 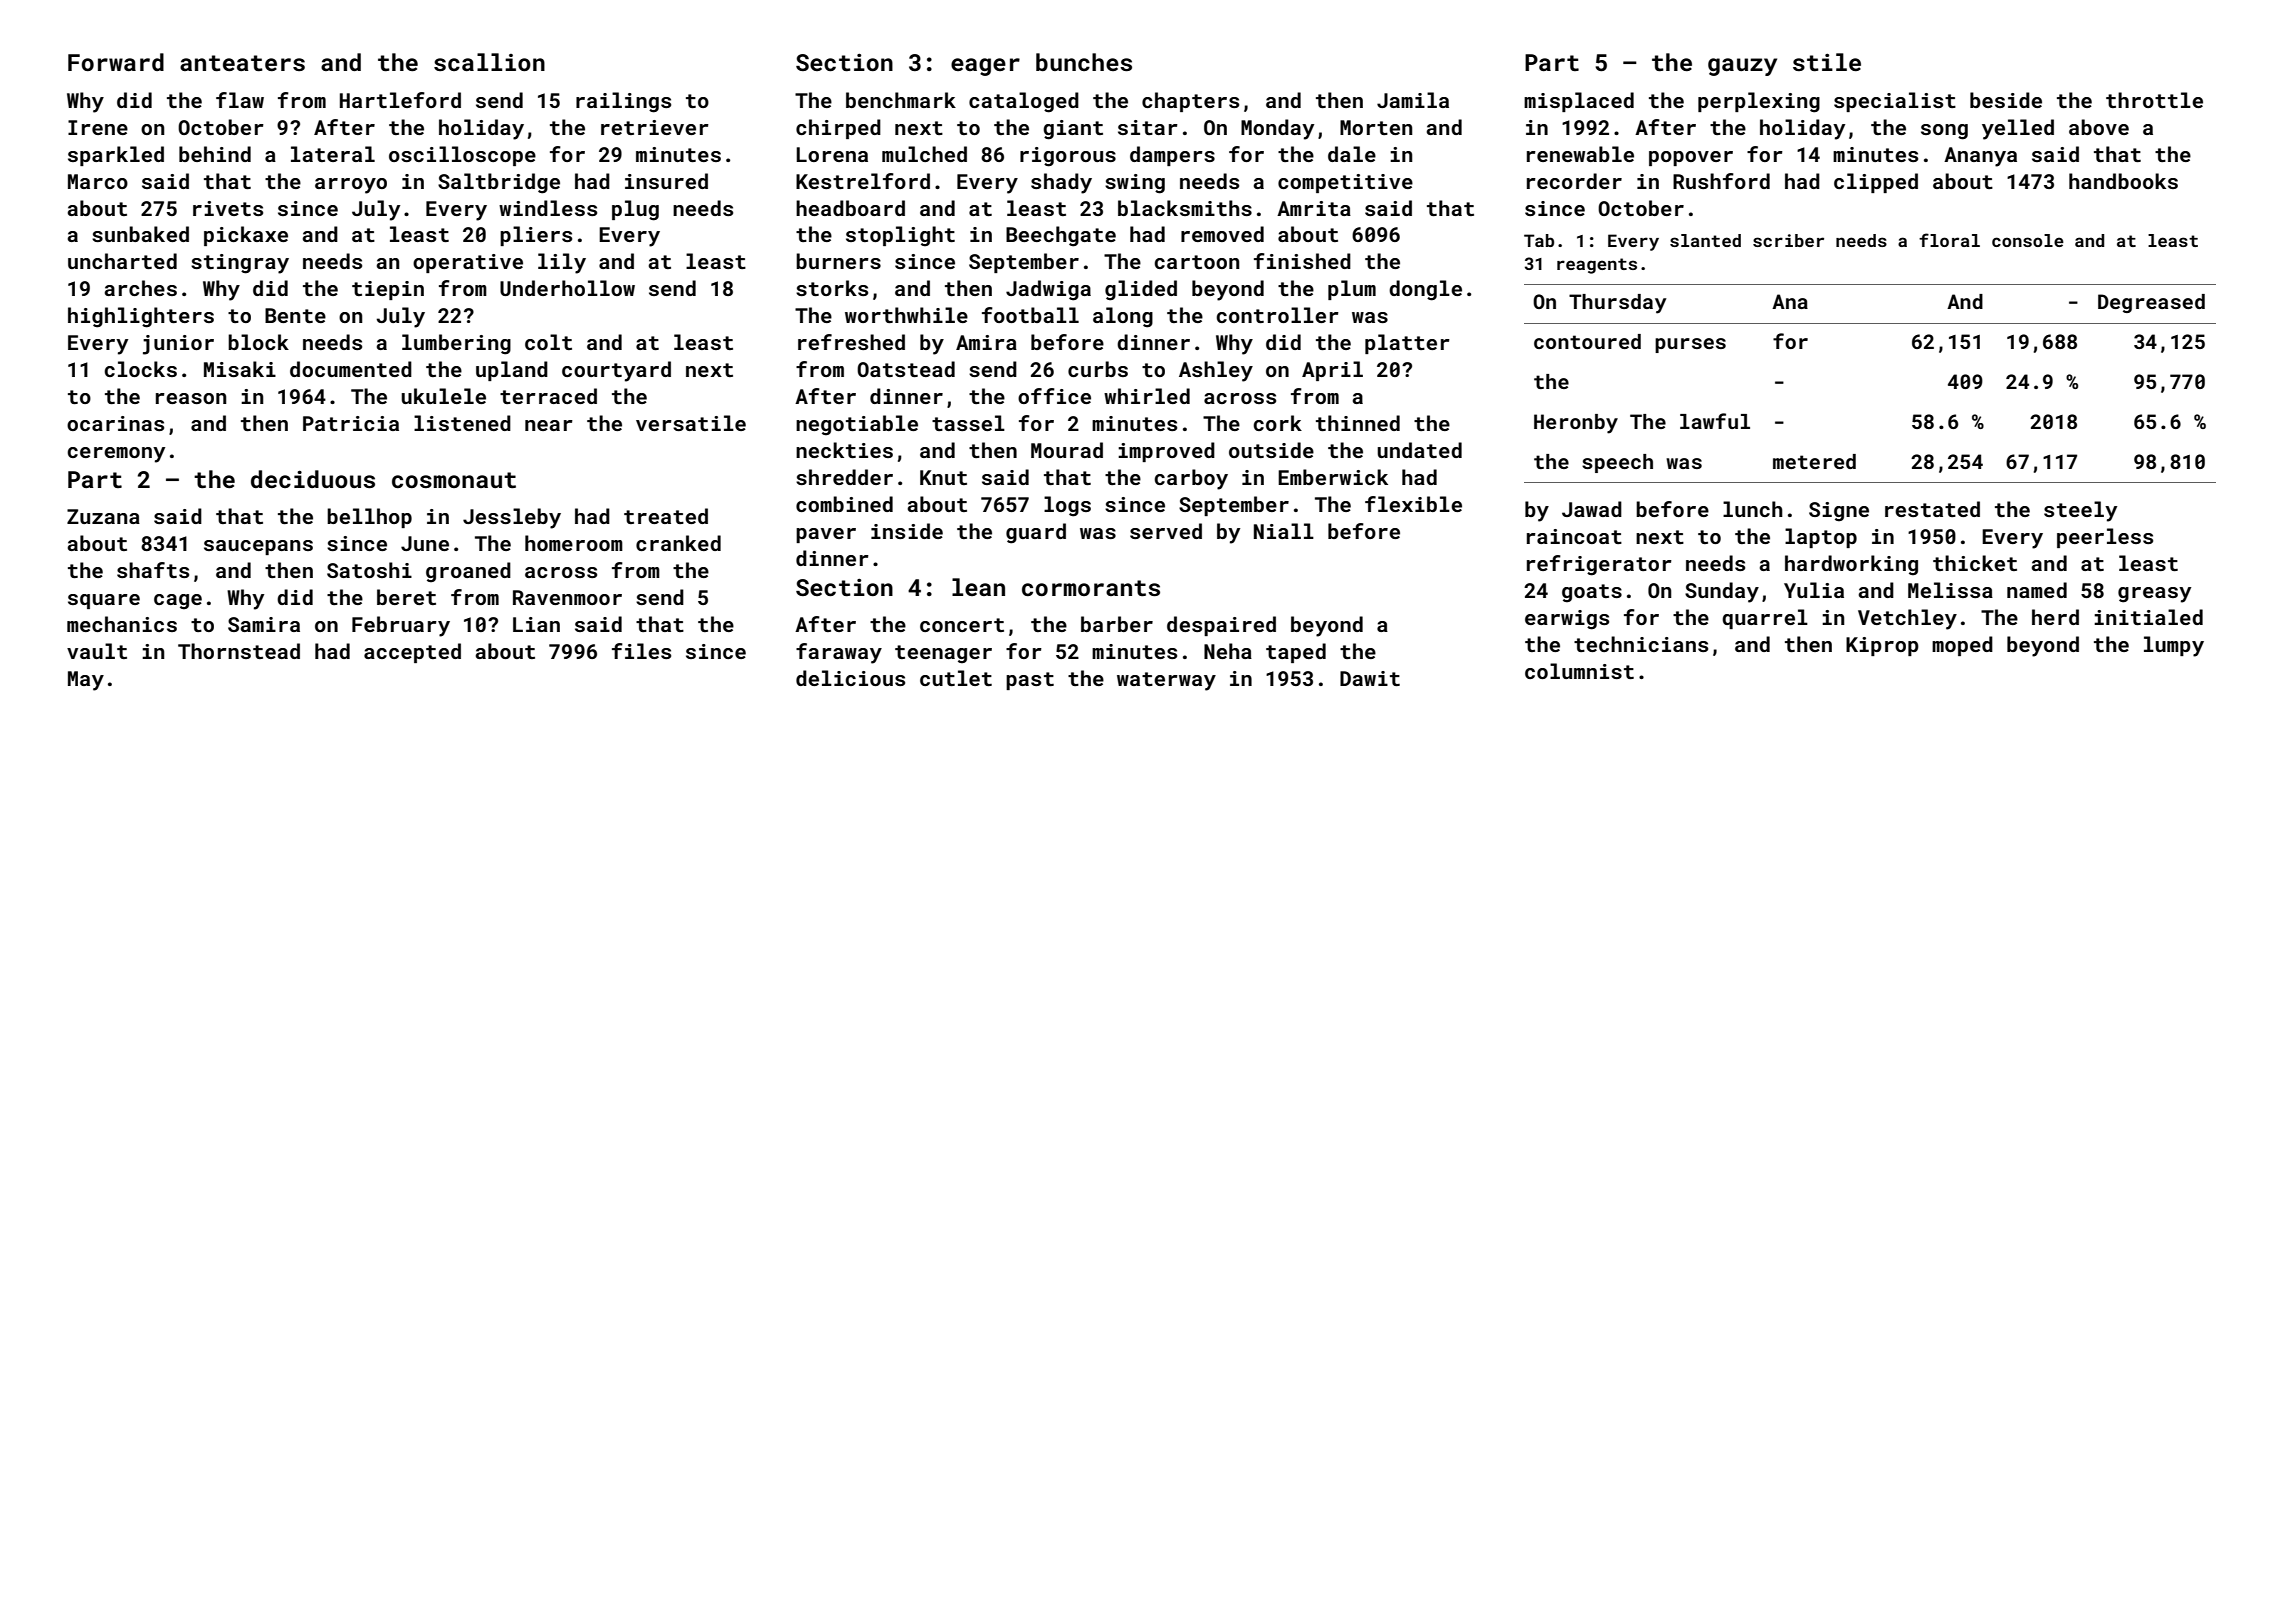 I want to click on Ashley, so click(x=1216, y=371).
